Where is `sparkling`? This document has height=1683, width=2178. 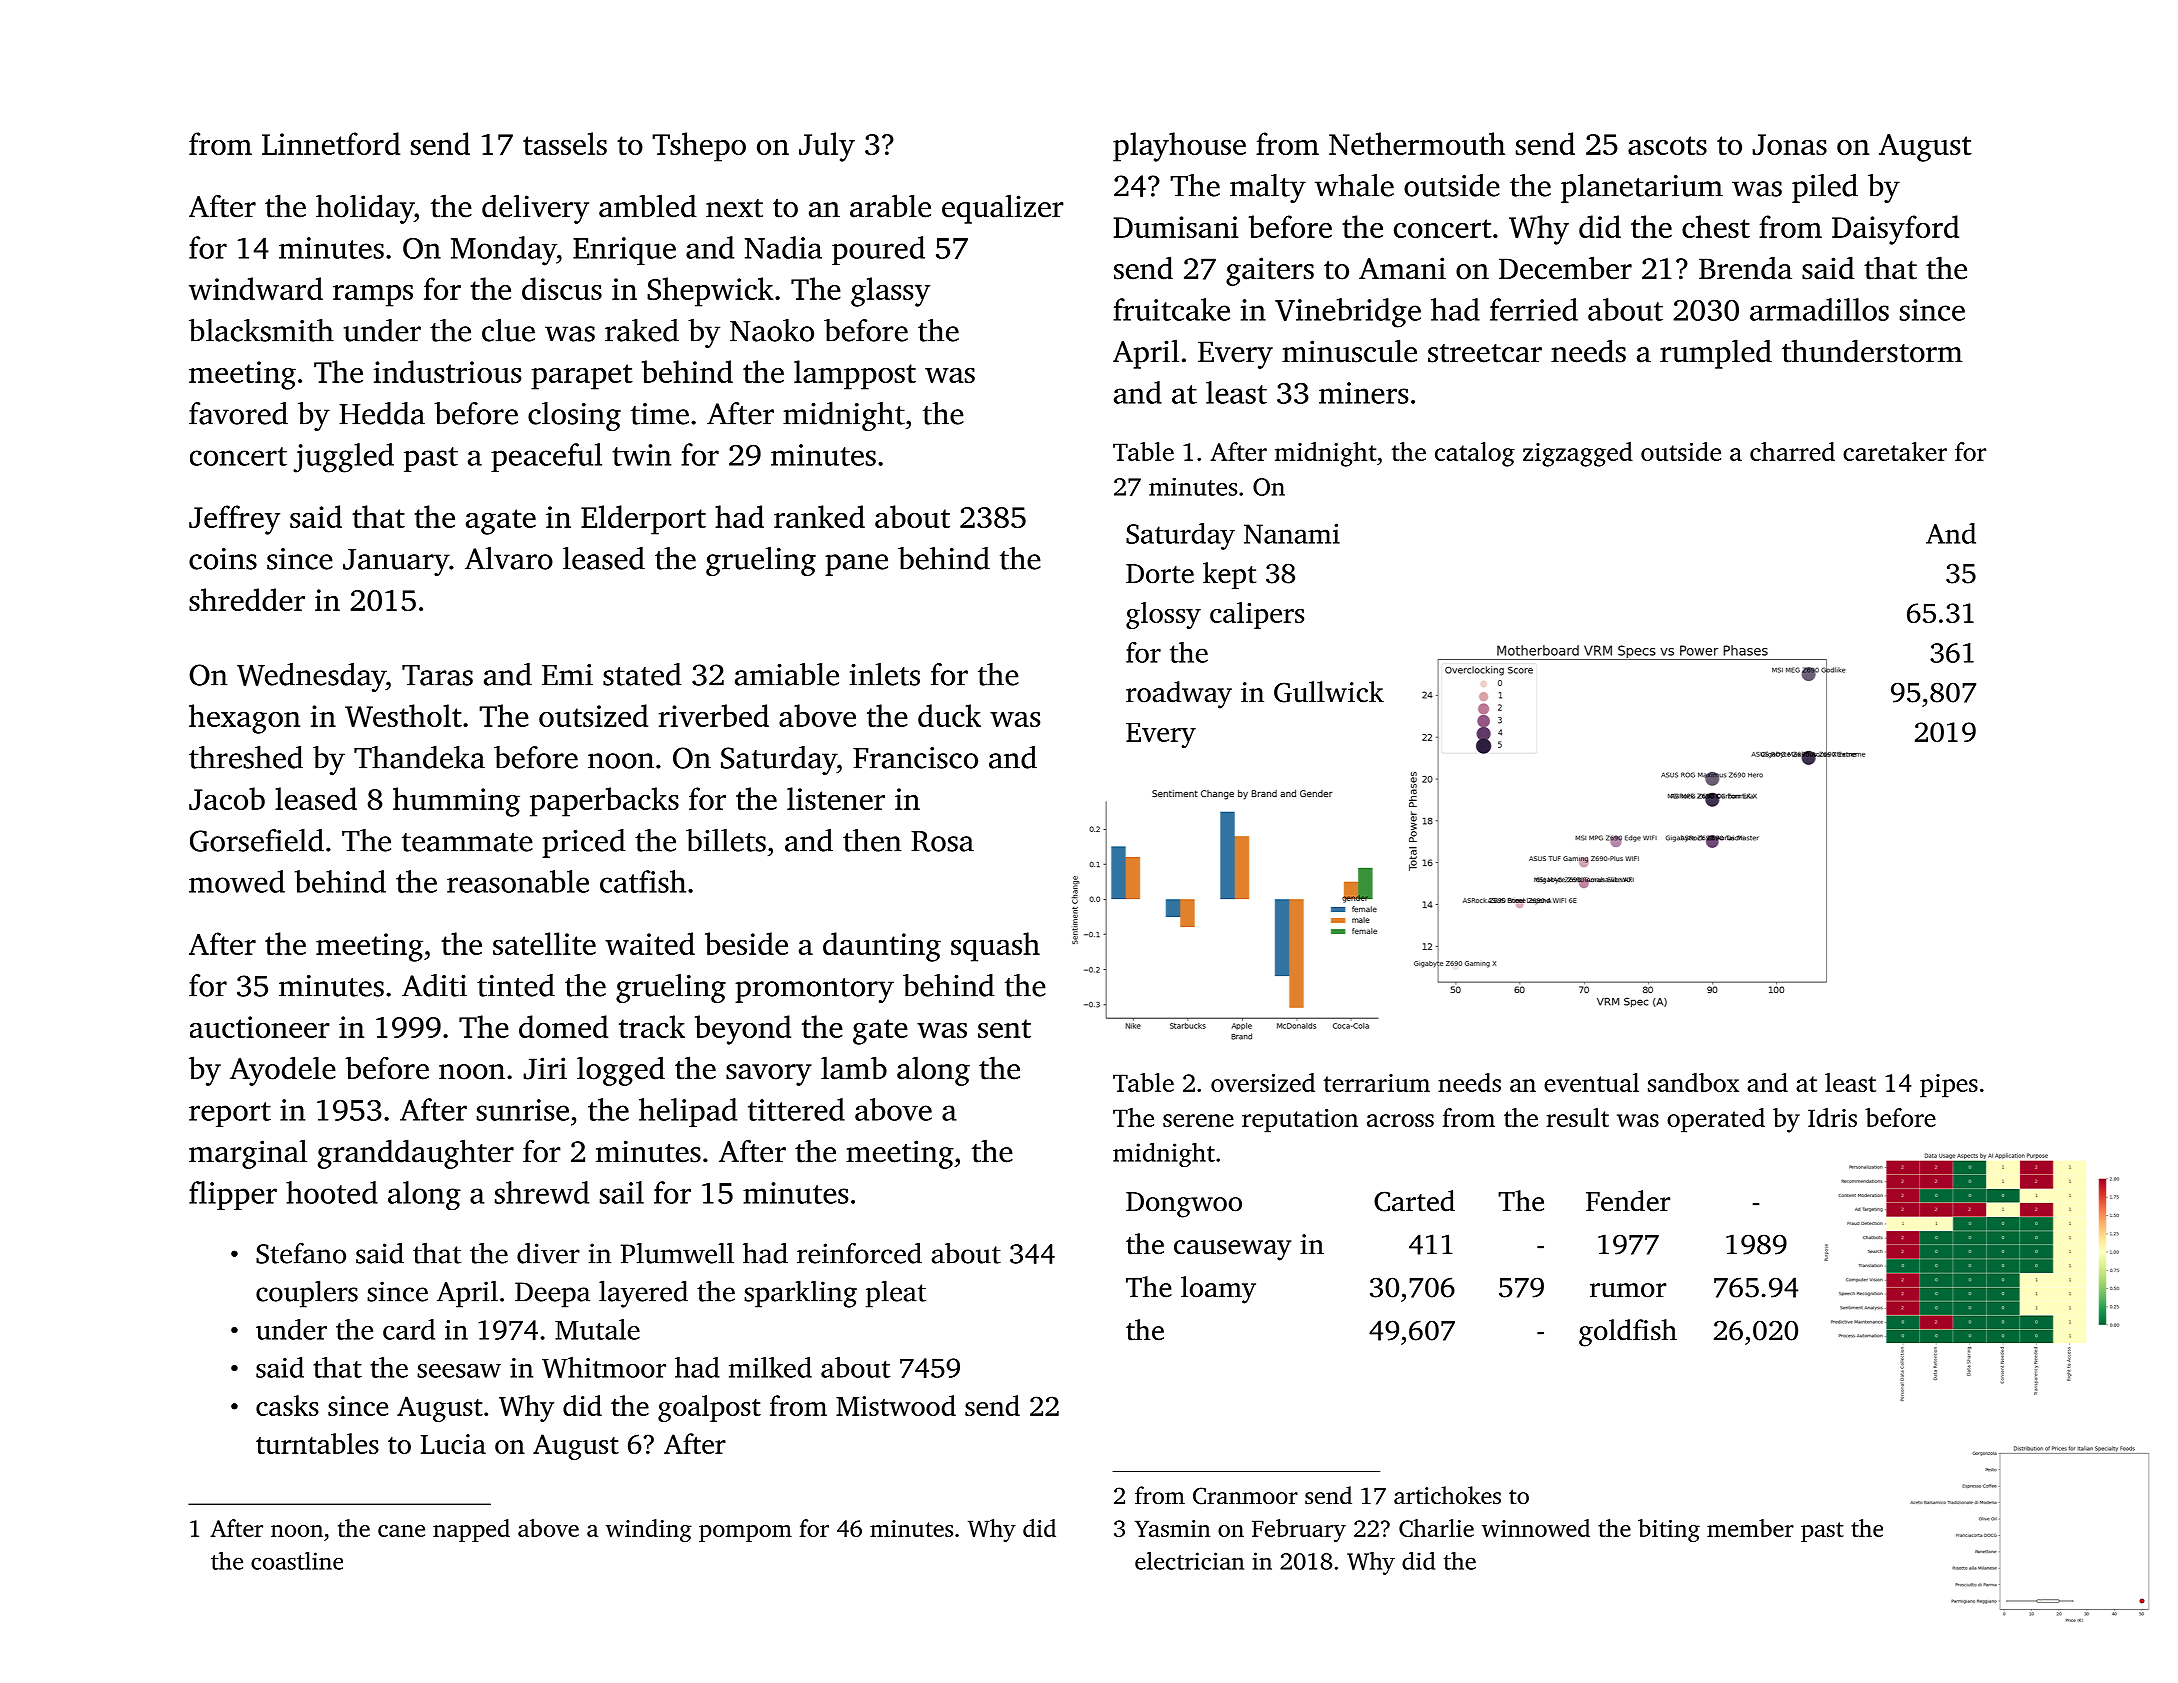 sparkling is located at coordinates (800, 1294).
